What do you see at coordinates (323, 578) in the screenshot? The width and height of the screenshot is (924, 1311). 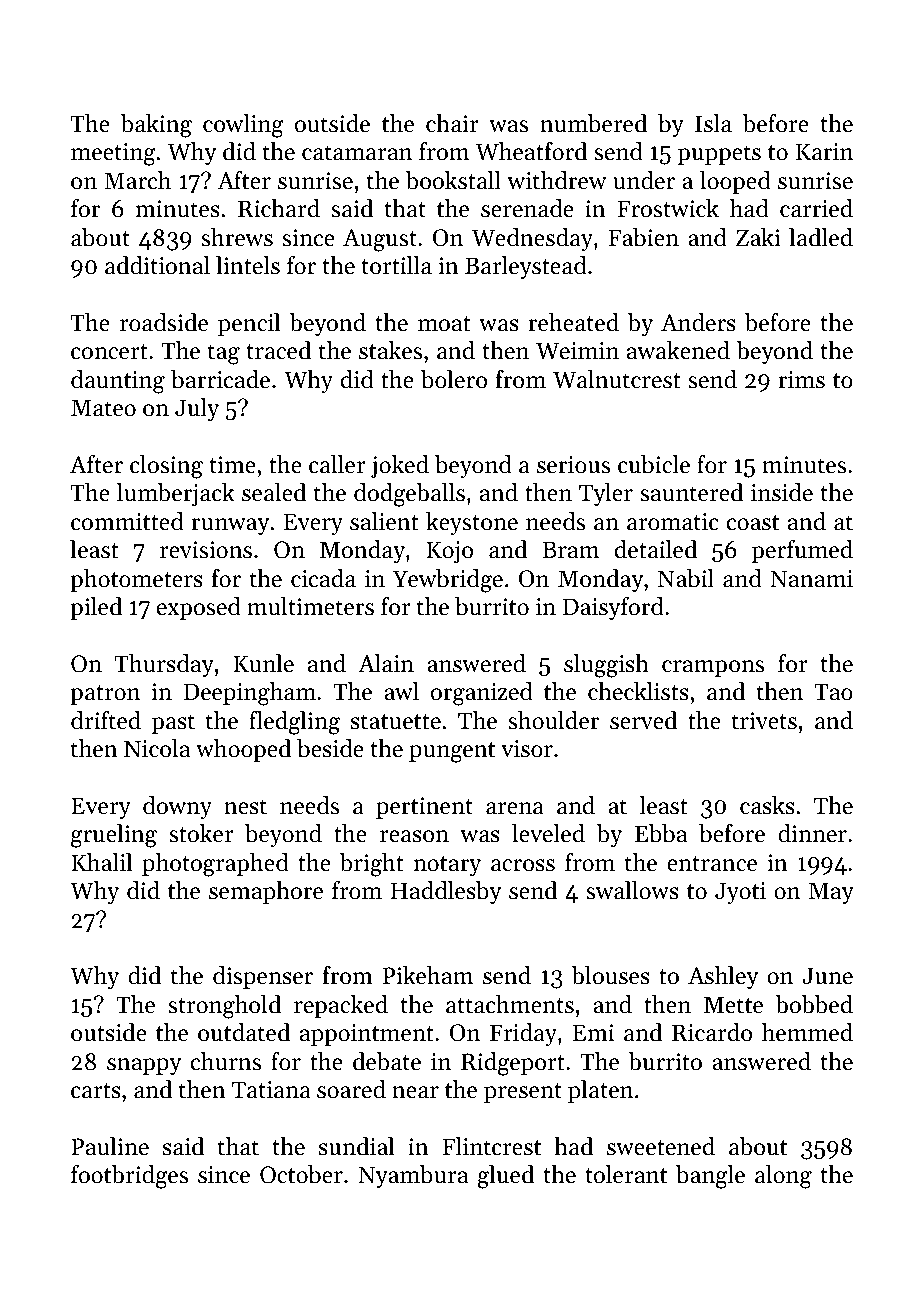 I see `cicada` at bounding box center [323, 578].
